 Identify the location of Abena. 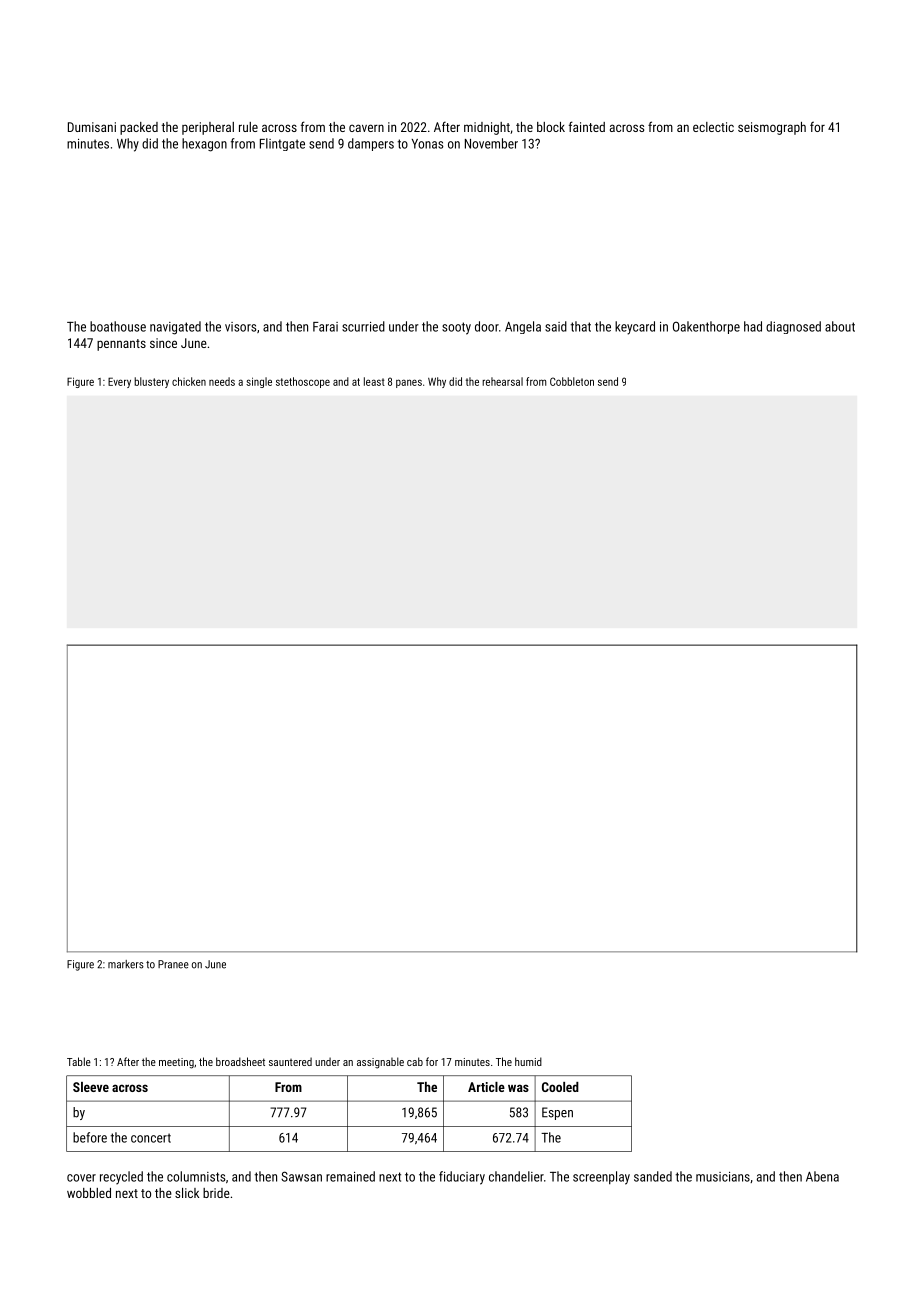
(822, 1176).
